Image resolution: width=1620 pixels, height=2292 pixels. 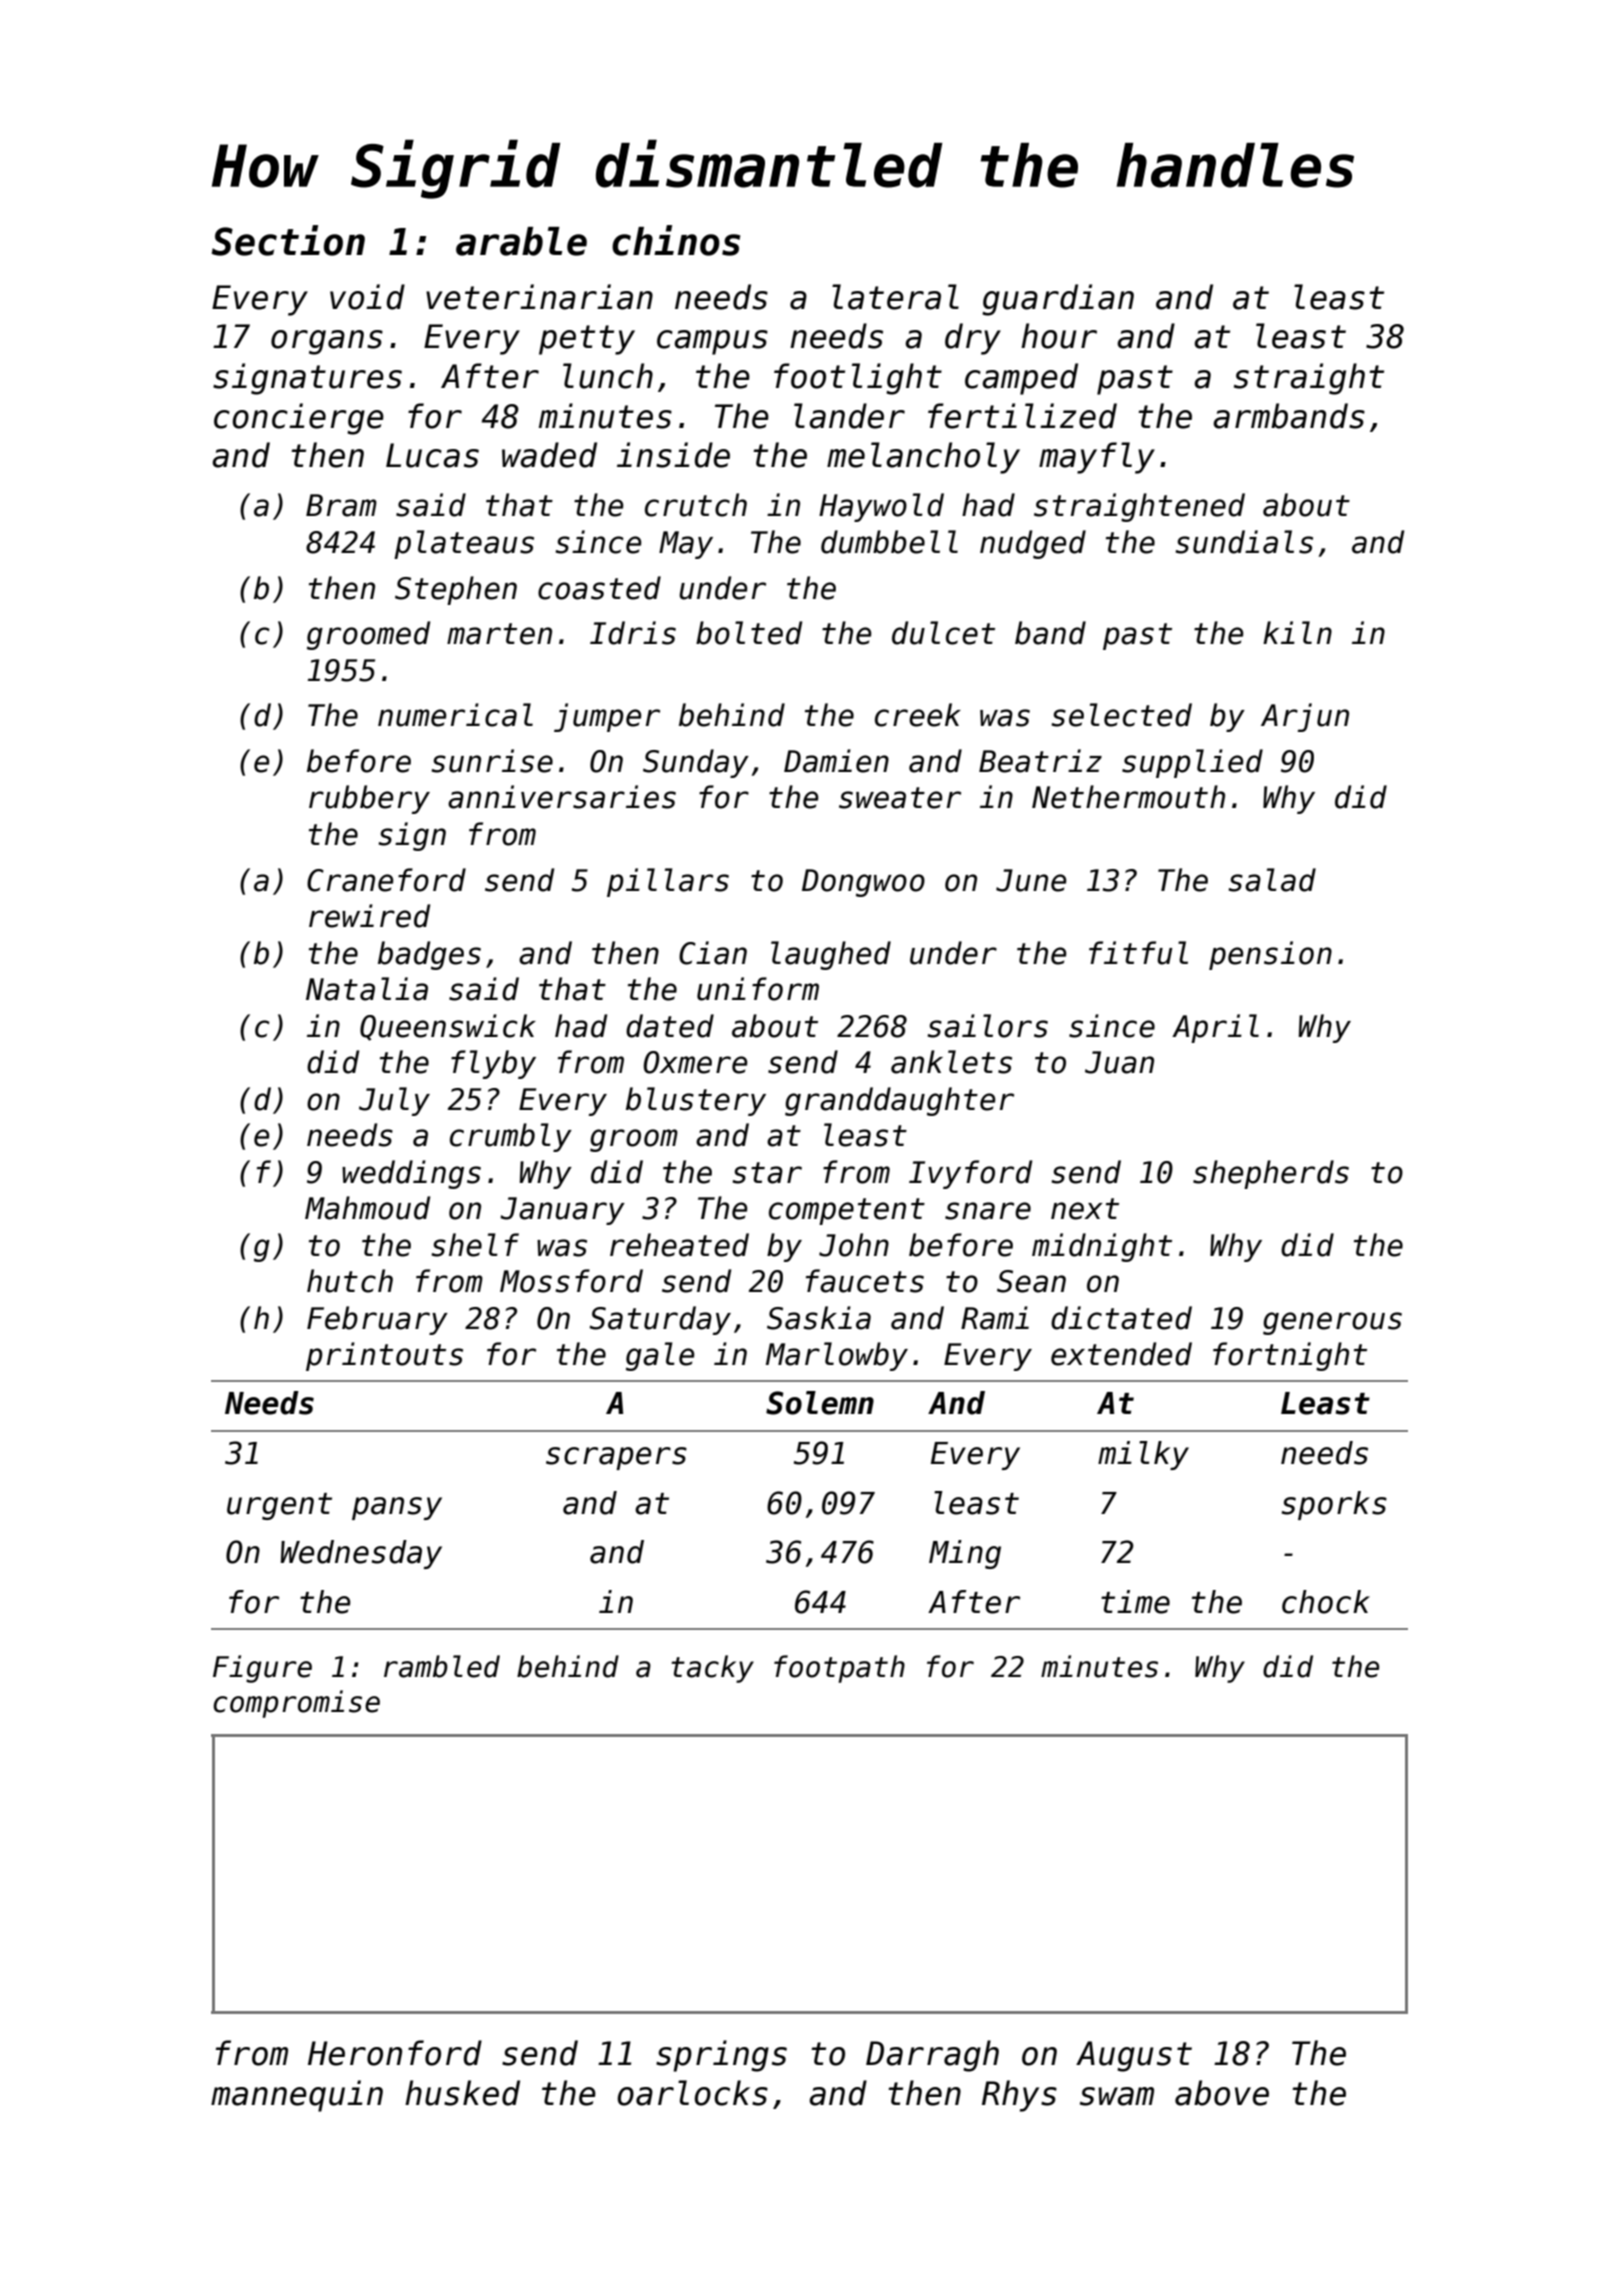 I want to click on marten, so click(x=499, y=634).
